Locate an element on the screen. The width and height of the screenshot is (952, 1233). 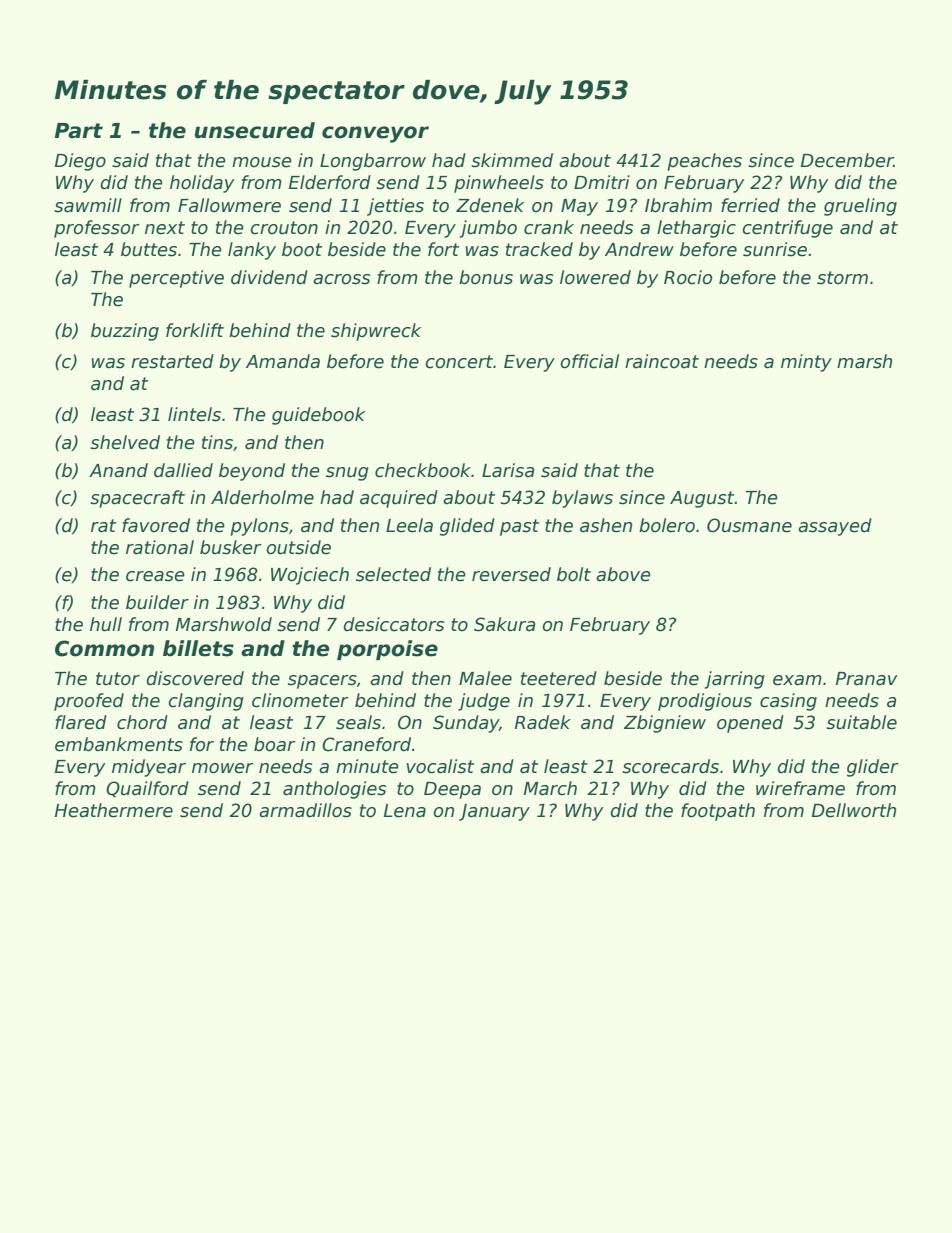
Larisa is located at coordinates (508, 470).
